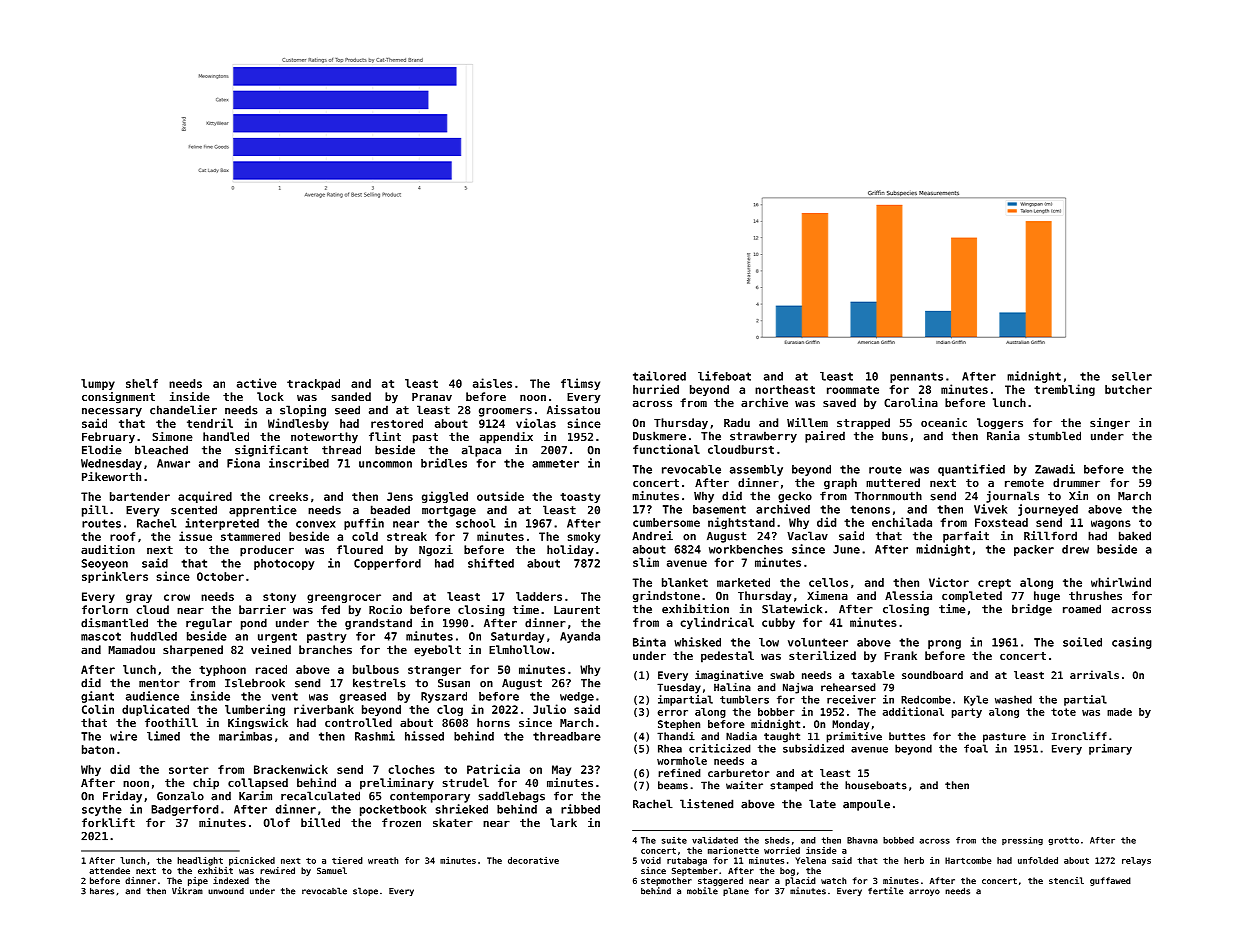 This screenshot has width=1233, height=952. What do you see at coordinates (1110, 424) in the screenshot?
I see `singer` at bounding box center [1110, 424].
